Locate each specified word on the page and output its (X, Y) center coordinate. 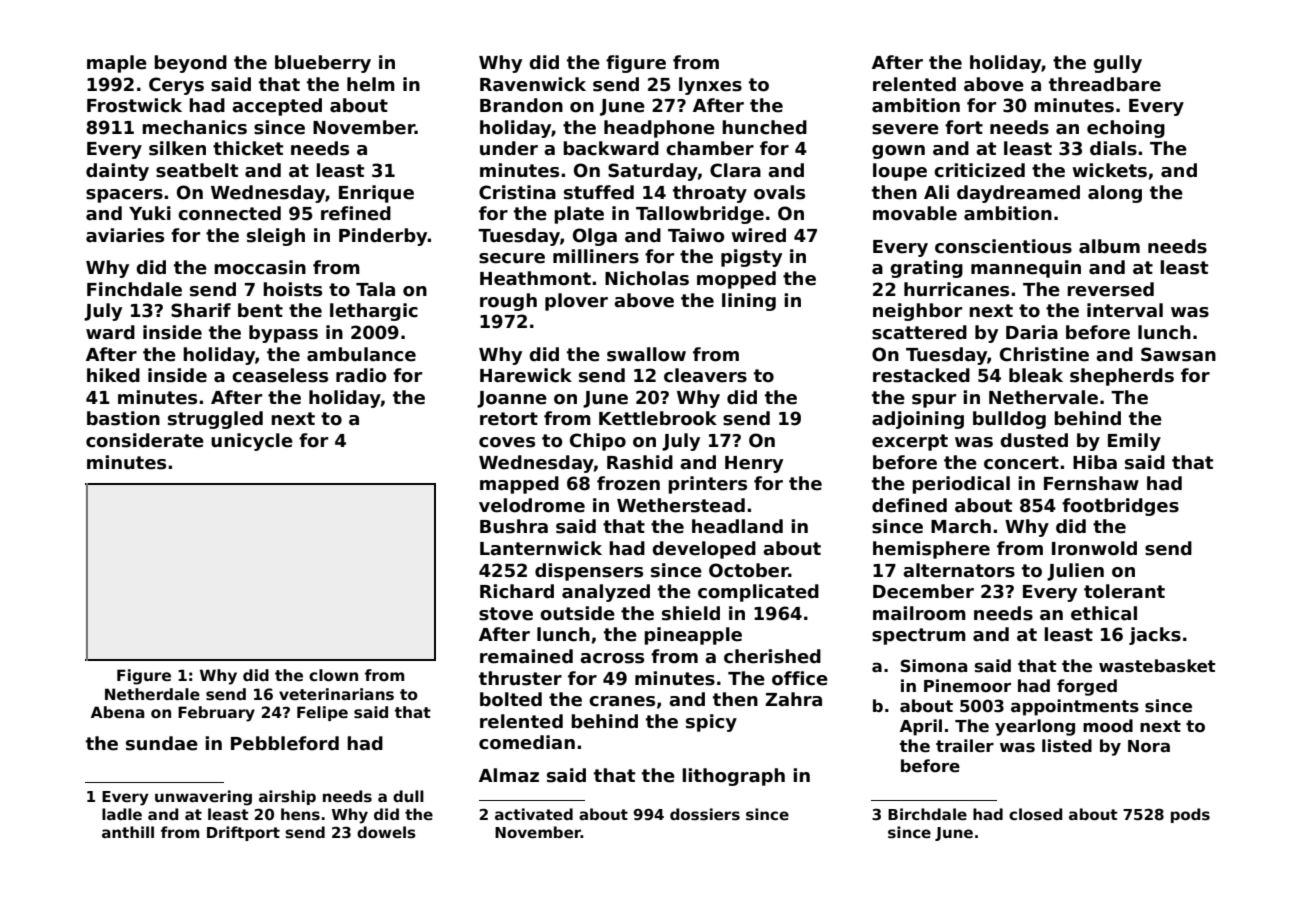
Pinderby (383, 237)
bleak (1036, 375)
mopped (736, 280)
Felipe (322, 713)
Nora (1149, 746)
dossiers (705, 814)
